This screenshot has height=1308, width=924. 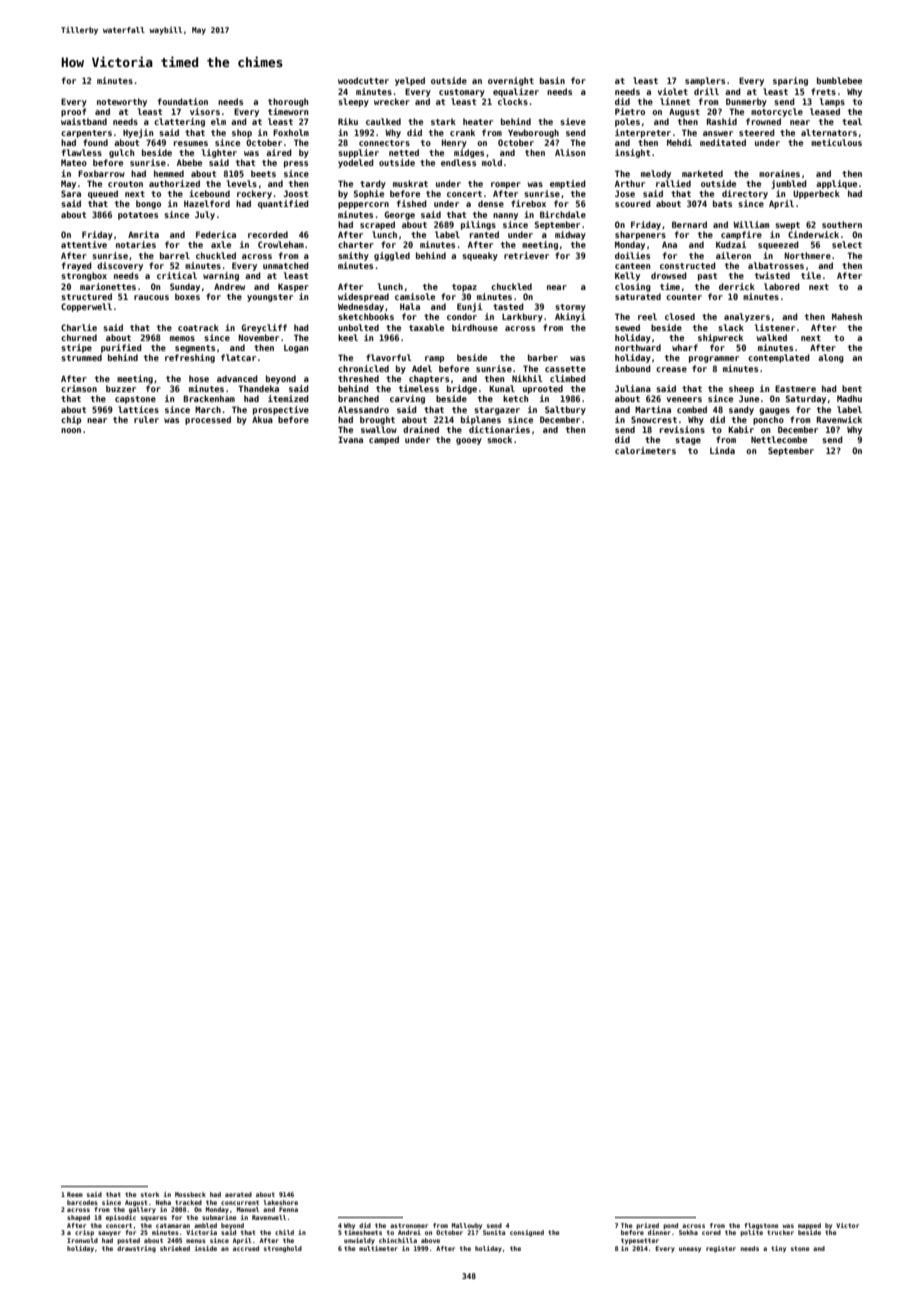 I want to click on drawstring, so click(x=136, y=1249).
